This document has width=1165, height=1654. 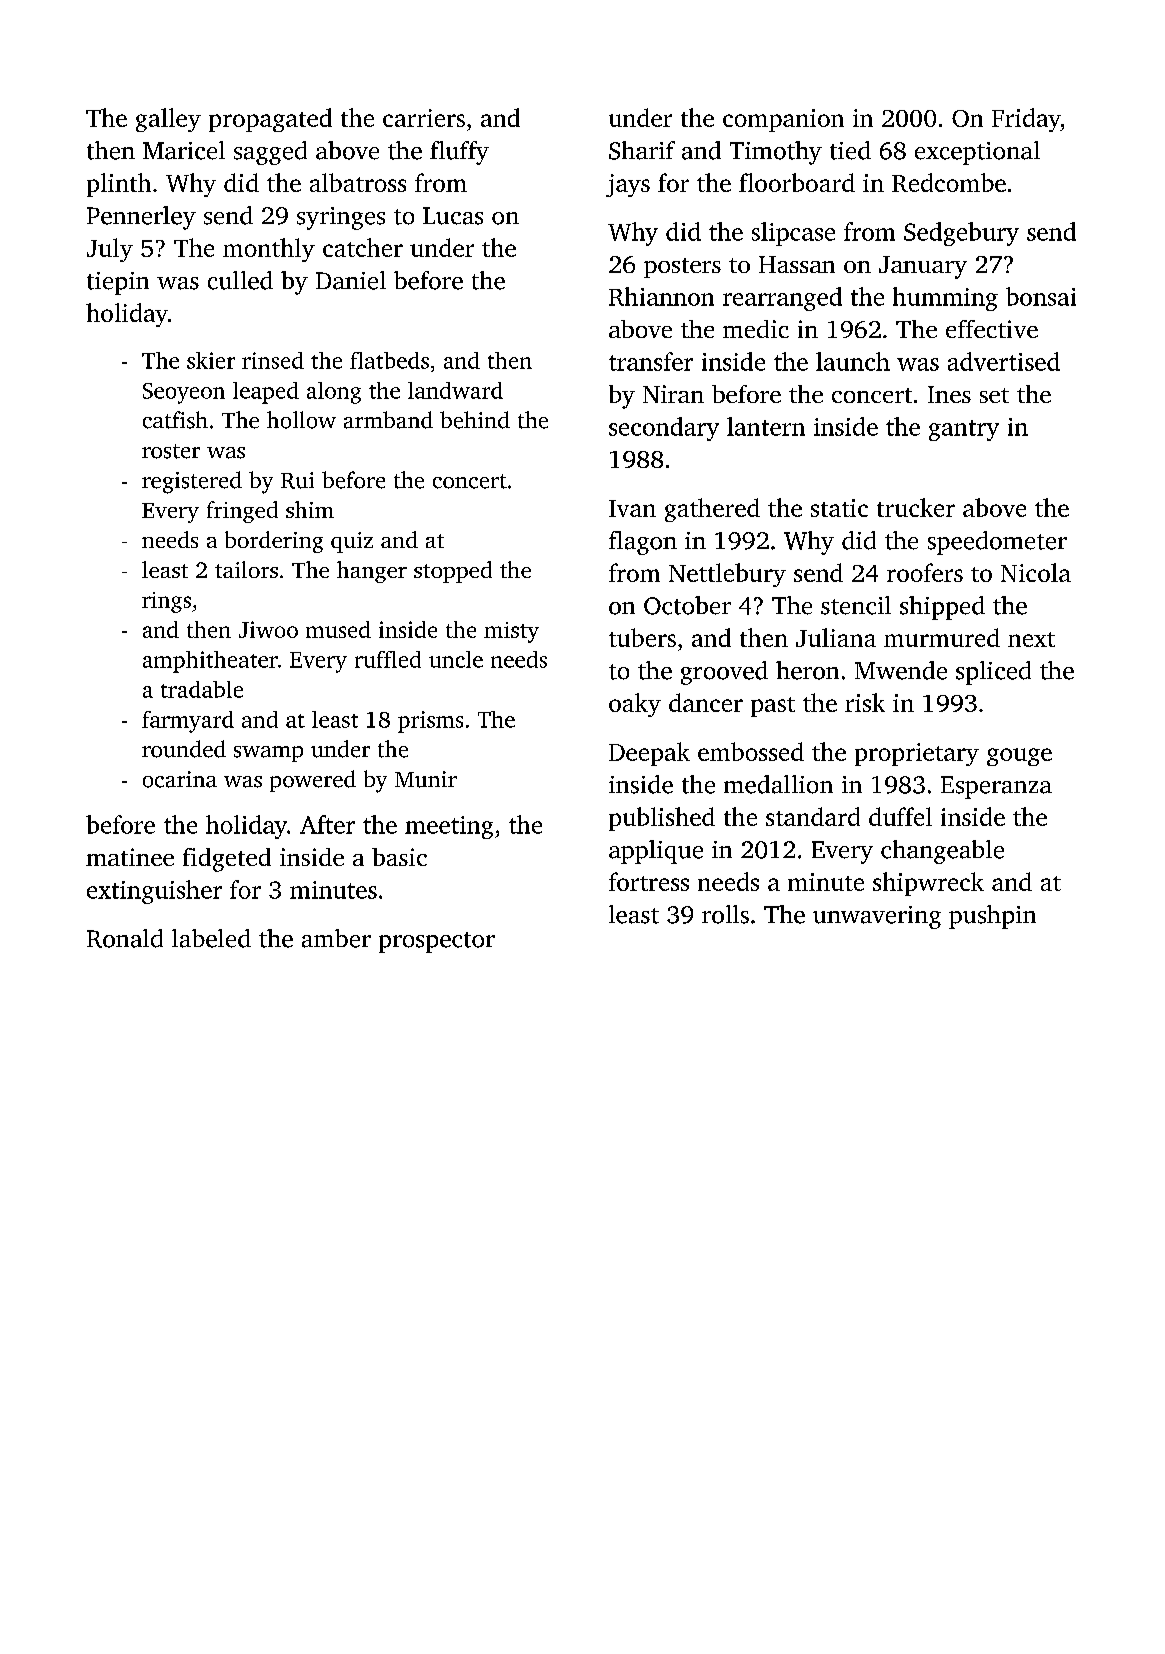 I want to click on Redcombe, so click(x=949, y=182).
